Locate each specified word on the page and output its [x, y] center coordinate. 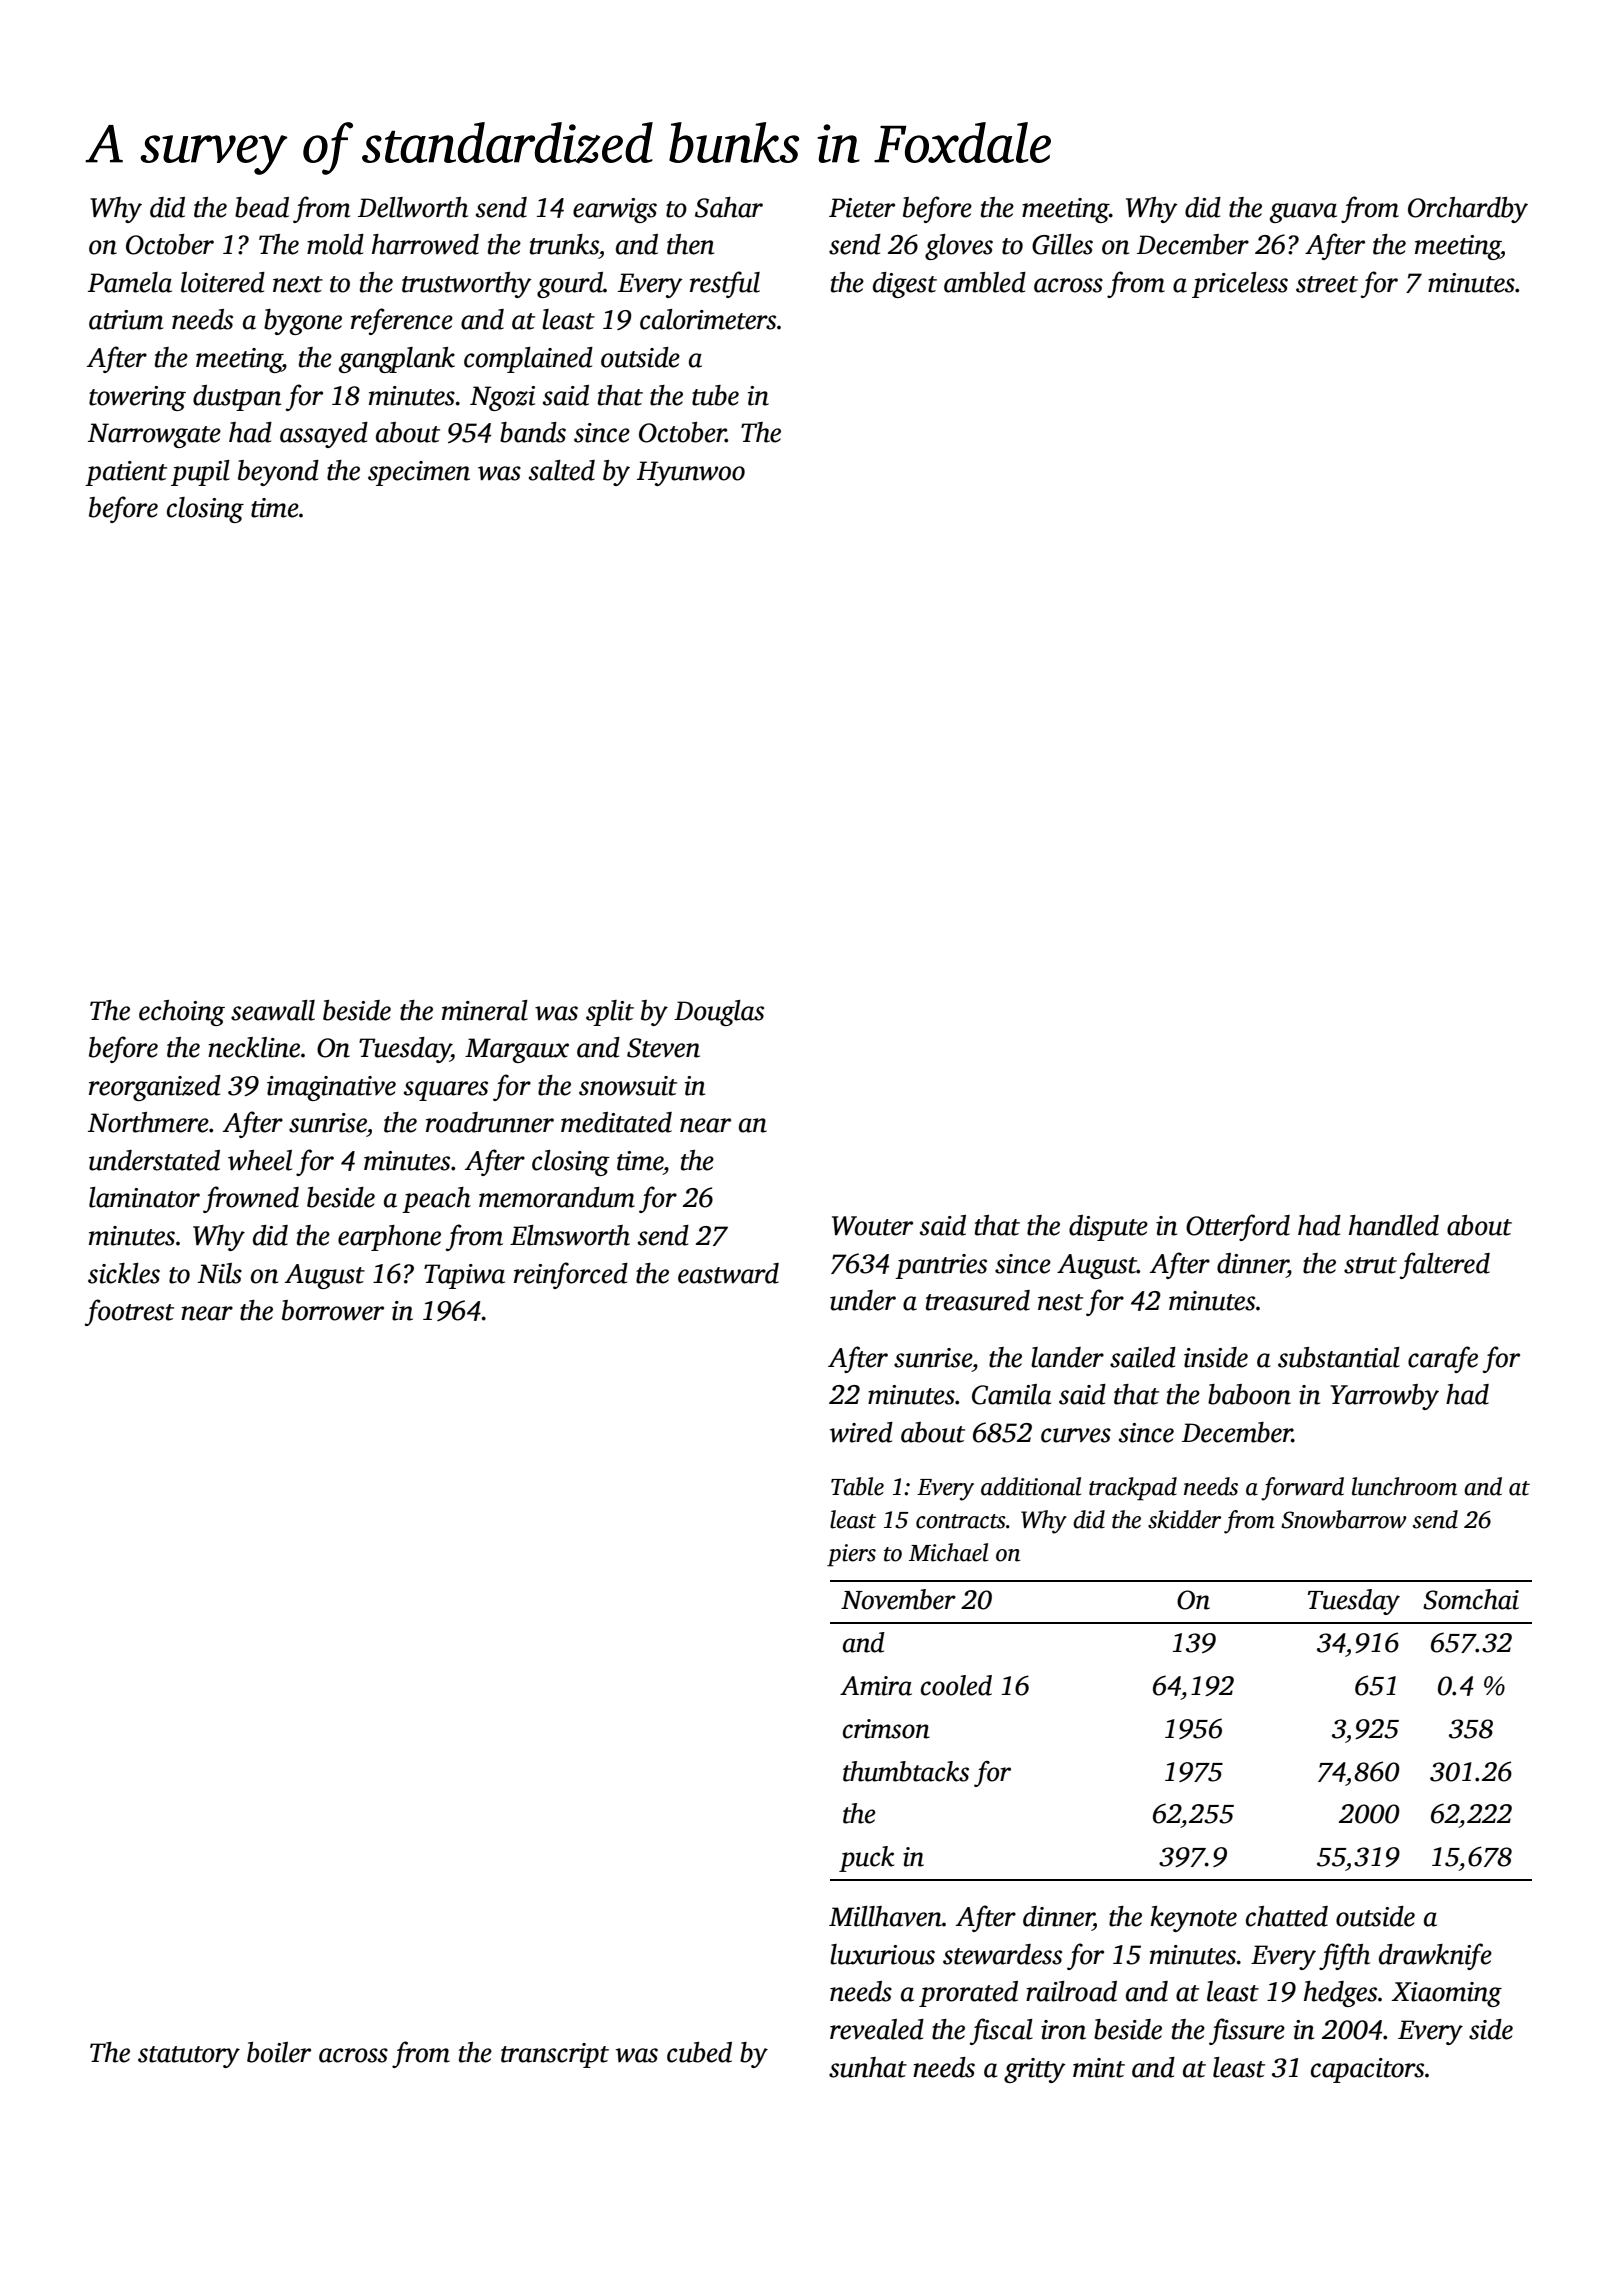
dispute [1108, 1228]
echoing [182, 1013]
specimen [419, 473]
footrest [129, 1312]
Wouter [872, 1226]
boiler [279, 2052]
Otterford [1238, 1227]
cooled [956, 1685]
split [610, 1013]
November [898, 1599]
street [1327, 284]
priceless [1240, 285]
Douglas [719, 1013]
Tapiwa [464, 1276]
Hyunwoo [691, 473]
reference [402, 321]
